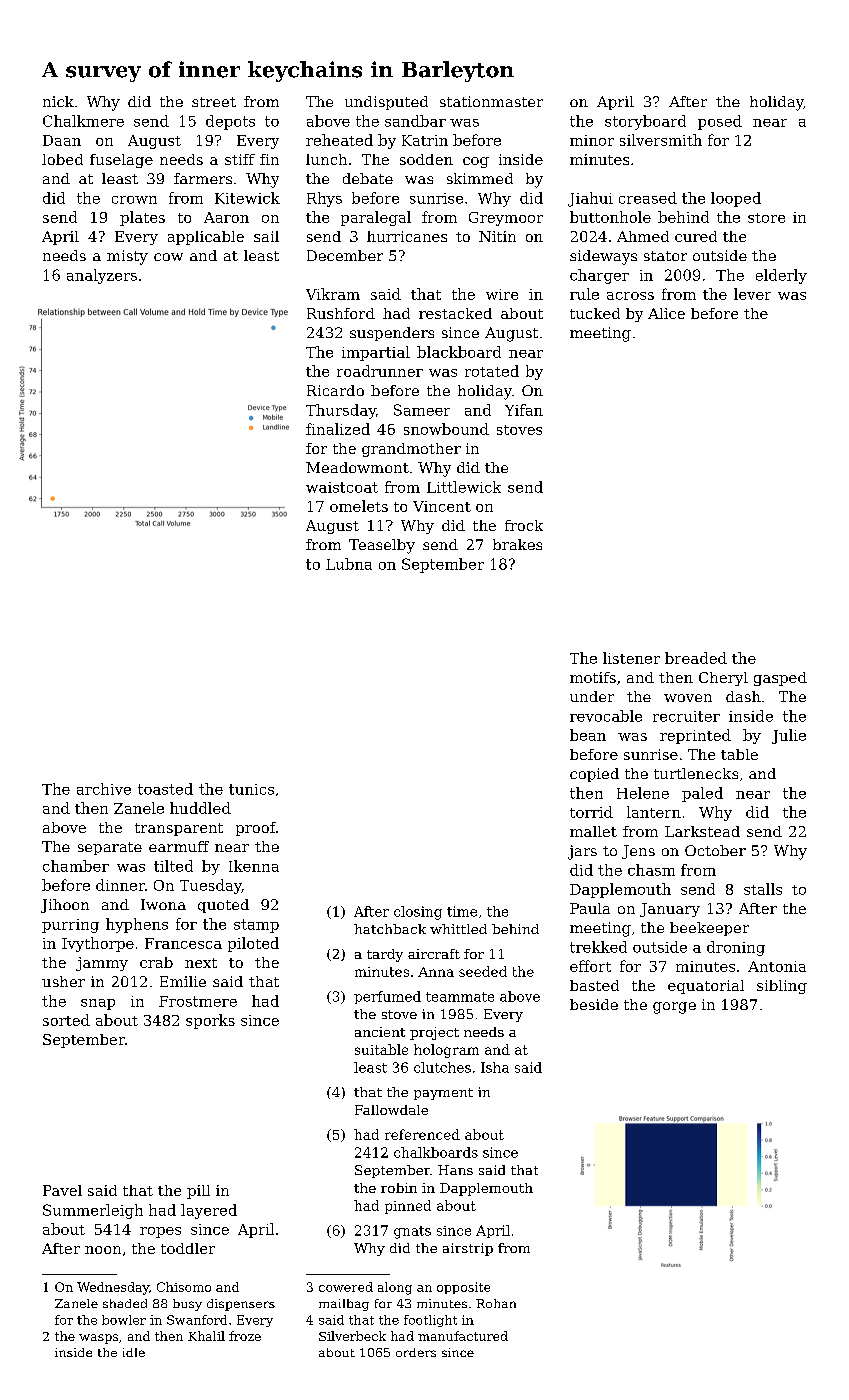 This screenshot has width=849, height=1400. Describe the element at coordinates (645, 122) in the screenshot. I see `storyboard` at that location.
